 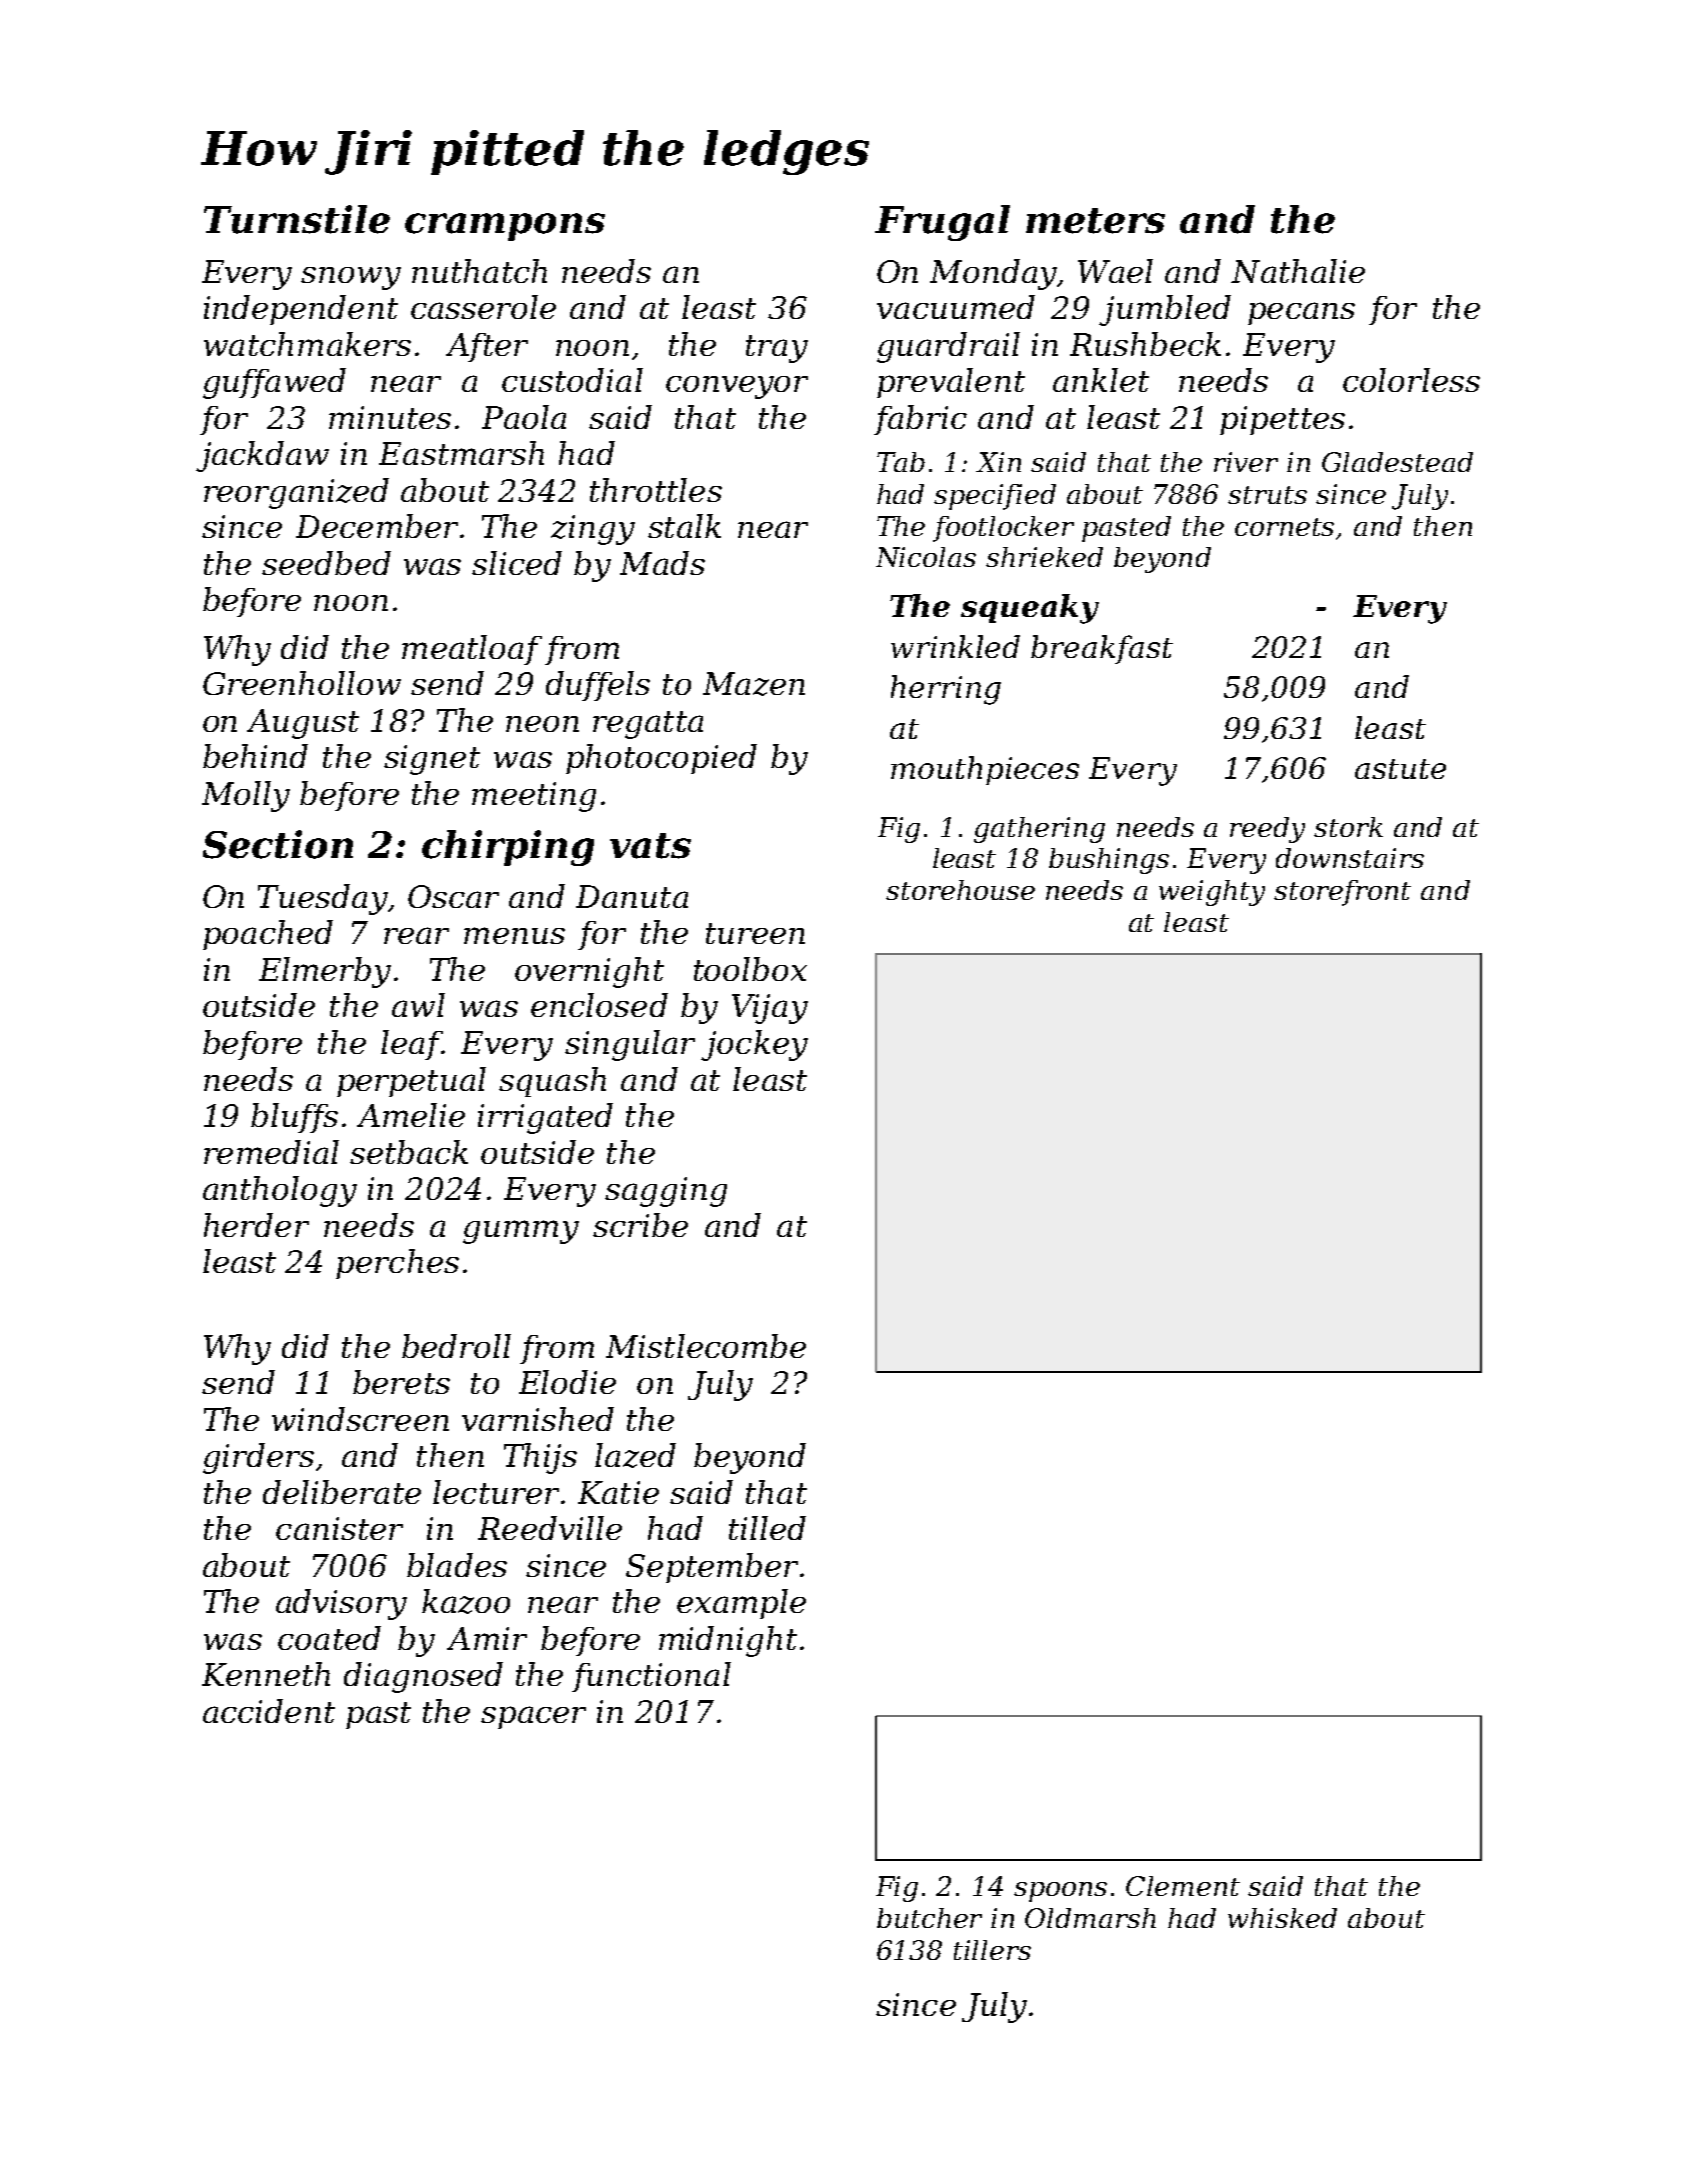 What do you see at coordinates (754, 1045) in the document?
I see `jockey` at bounding box center [754, 1045].
